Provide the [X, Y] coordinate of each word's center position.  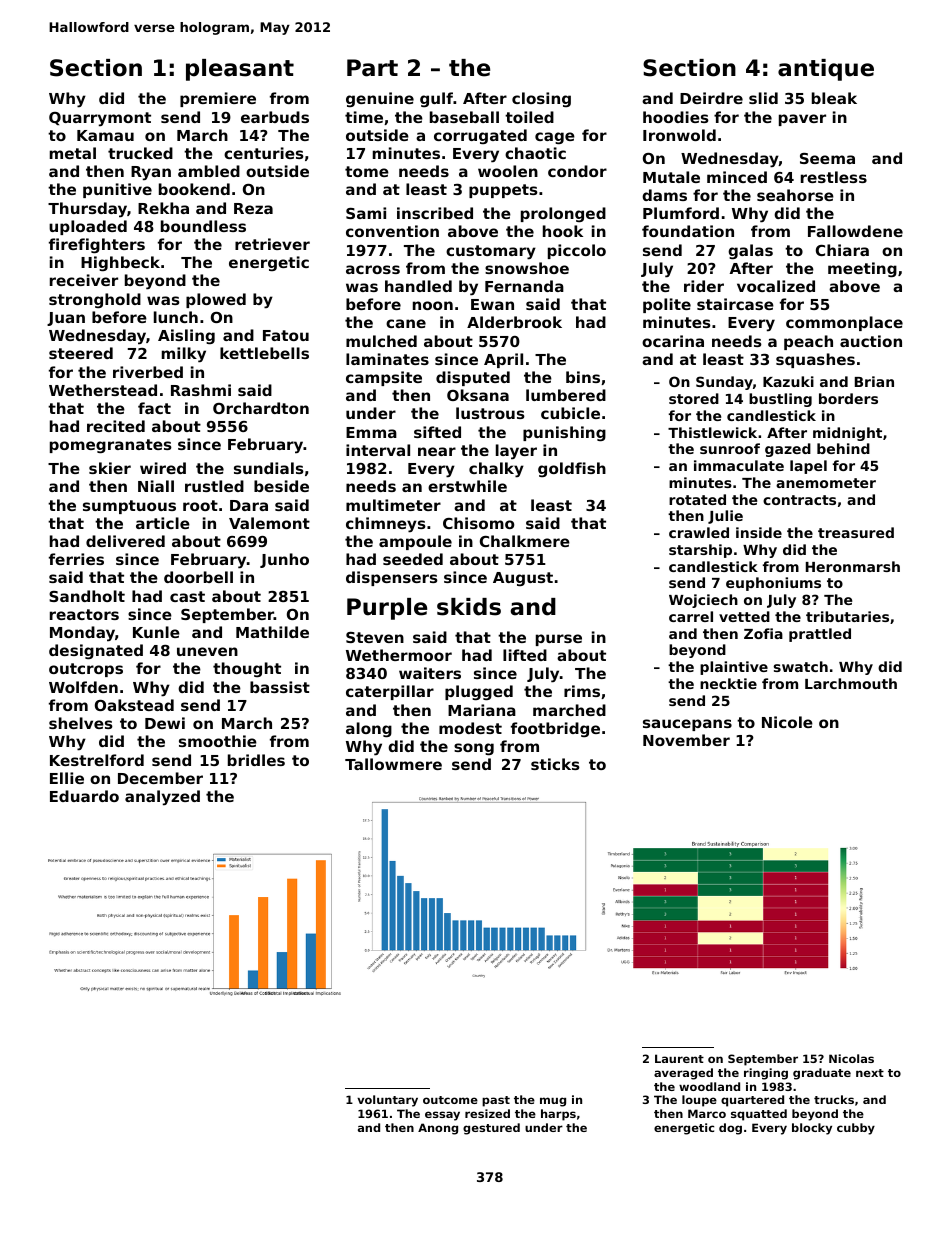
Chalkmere [525, 541]
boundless [203, 226]
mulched [381, 341]
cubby [856, 1129]
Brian [874, 381]
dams [664, 195]
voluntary [387, 1101]
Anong [438, 1129]
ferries [76, 559]
